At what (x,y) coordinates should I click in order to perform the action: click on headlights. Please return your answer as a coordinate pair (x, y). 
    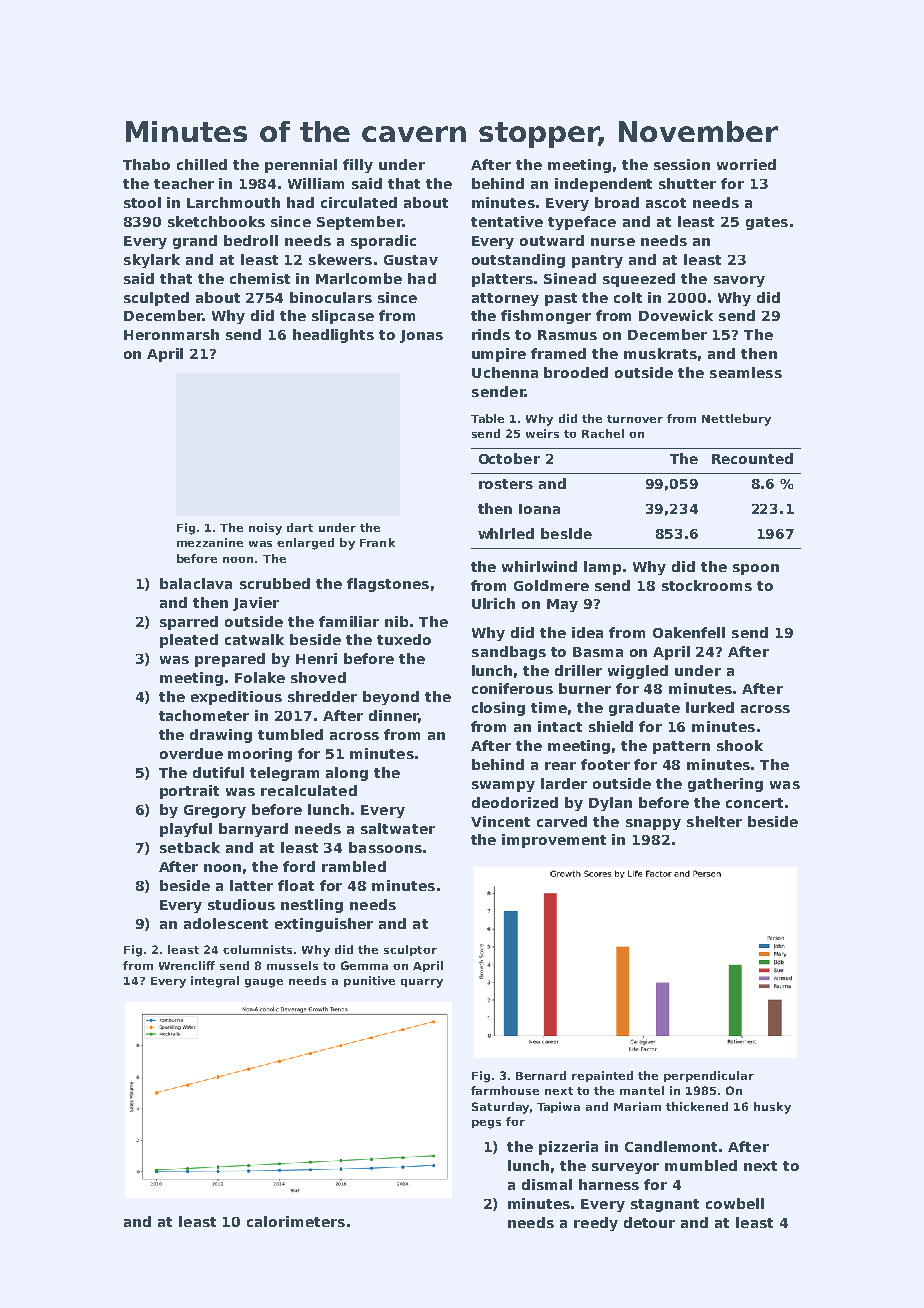
    Looking at the image, I should click on (333, 336).
